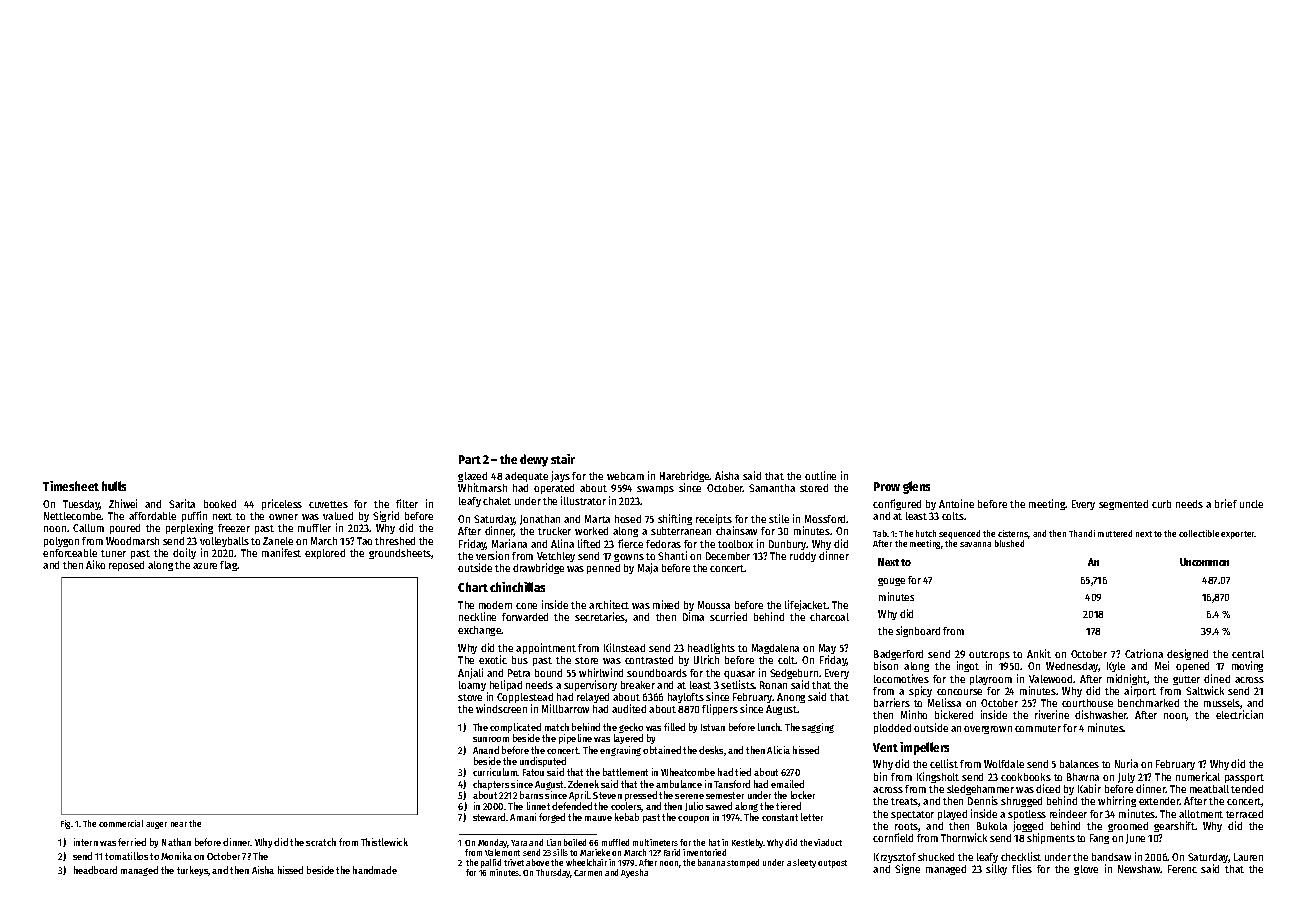 The height and width of the screenshot is (924, 1308). I want to click on Thursday, so click(553, 873).
